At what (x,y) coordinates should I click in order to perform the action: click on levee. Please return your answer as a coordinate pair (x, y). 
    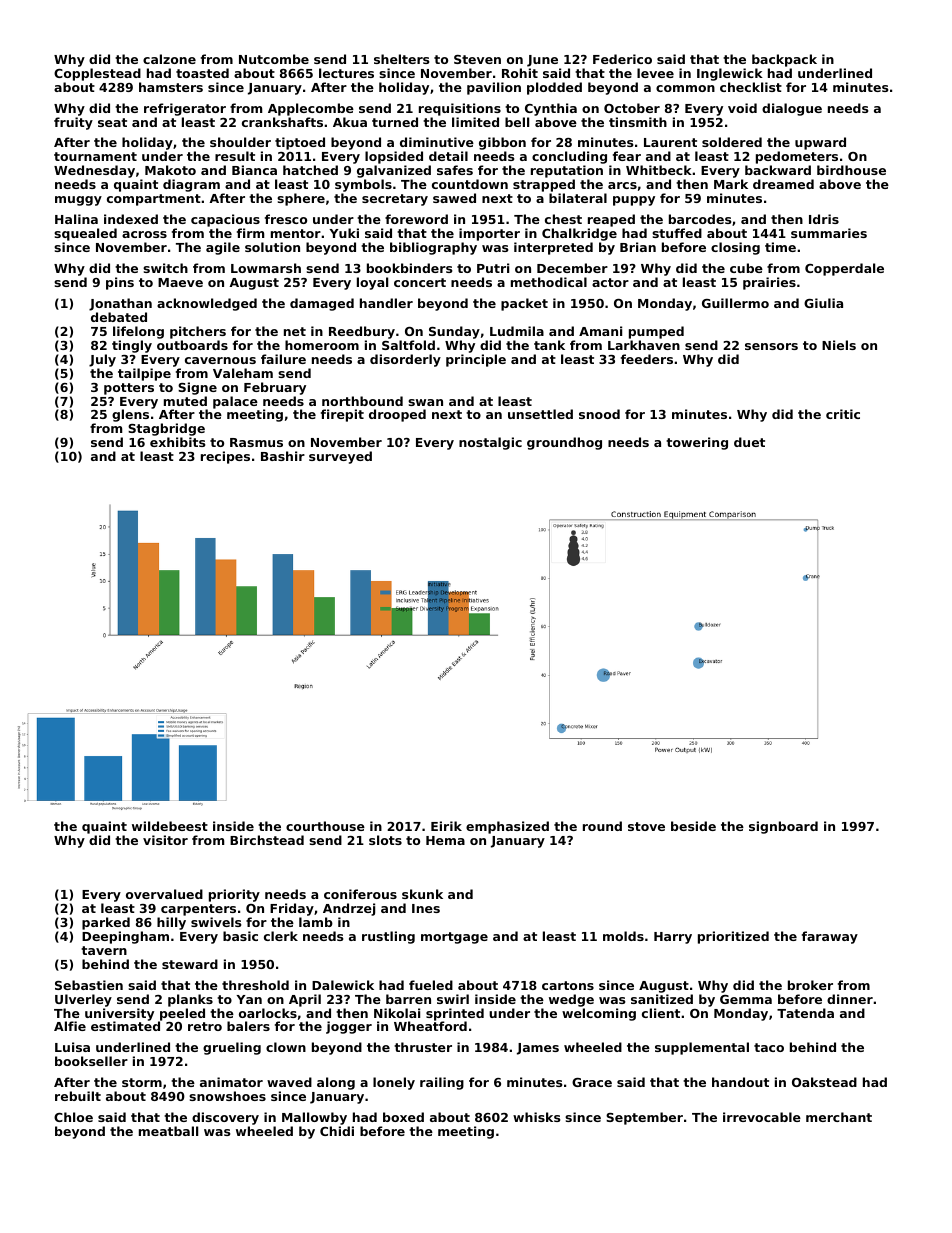
    Looking at the image, I should click on (655, 73).
